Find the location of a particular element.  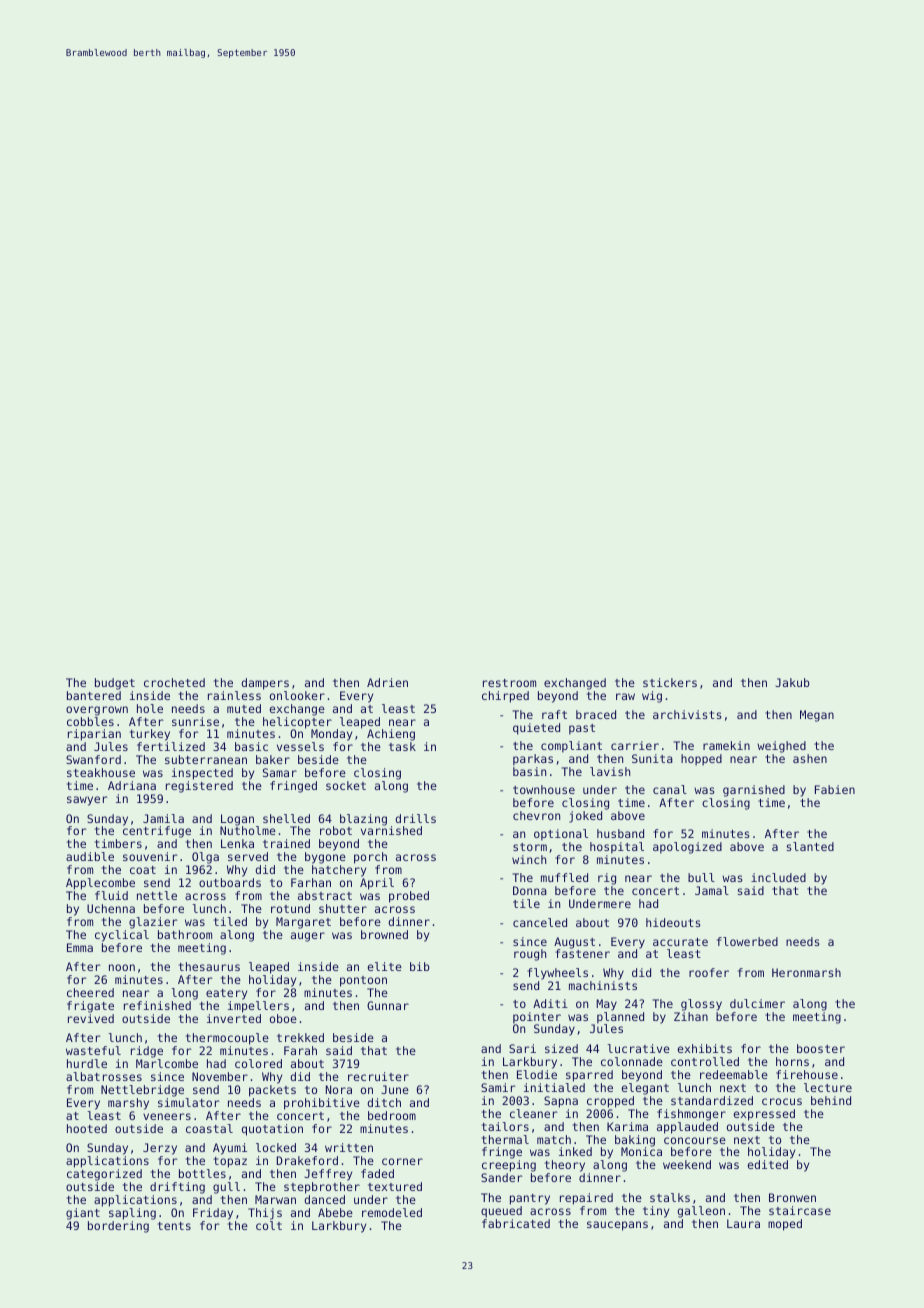

included is located at coordinates (778, 877).
